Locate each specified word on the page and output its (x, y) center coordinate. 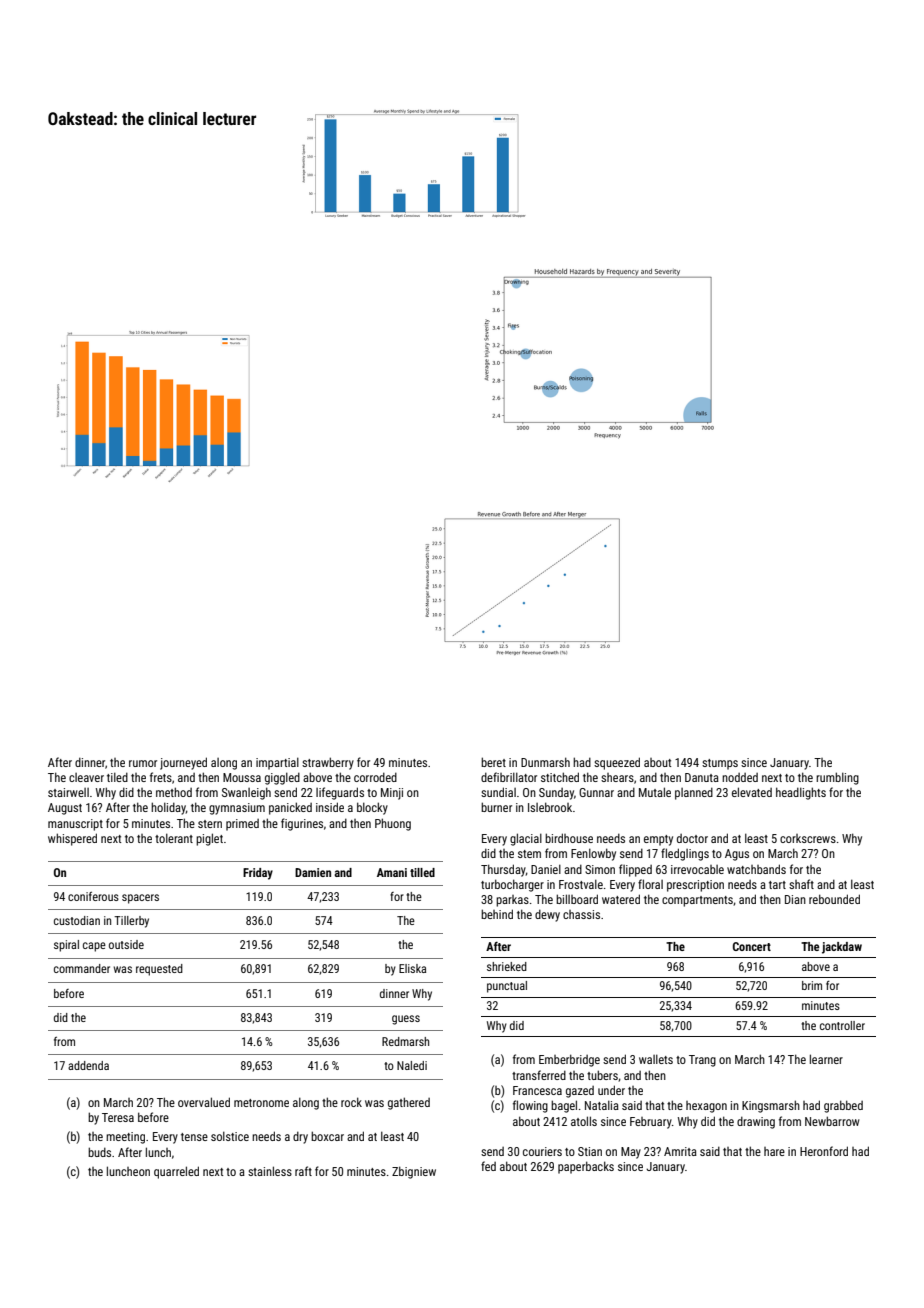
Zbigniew (414, 1172)
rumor (143, 763)
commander (82, 968)
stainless (270, 1171)
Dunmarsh (545, 762)
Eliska (412, 968)
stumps (720, 764)
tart (777, 885)
